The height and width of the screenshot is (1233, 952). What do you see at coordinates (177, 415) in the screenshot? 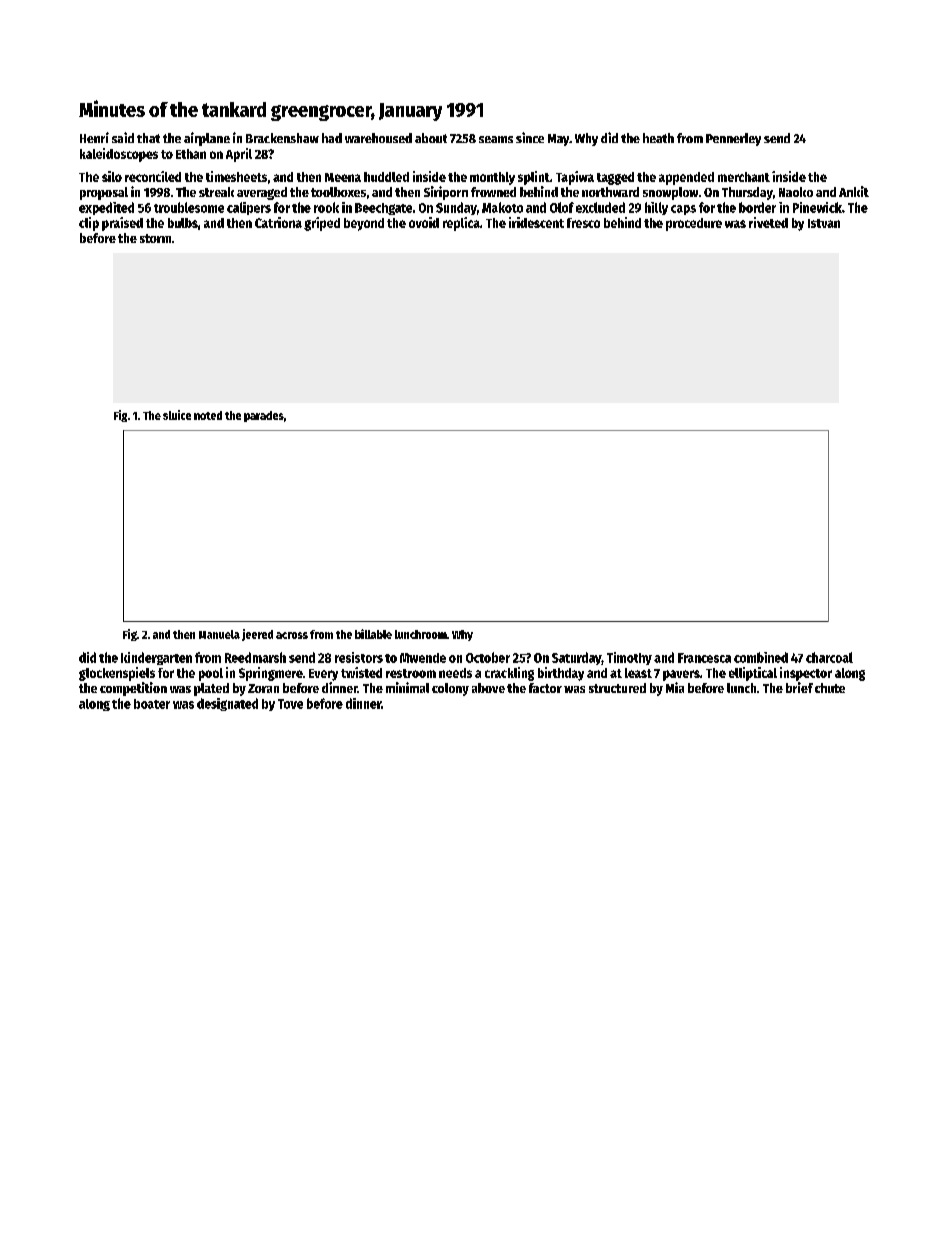
I see `sluice` at bounding box center [177, 415].
